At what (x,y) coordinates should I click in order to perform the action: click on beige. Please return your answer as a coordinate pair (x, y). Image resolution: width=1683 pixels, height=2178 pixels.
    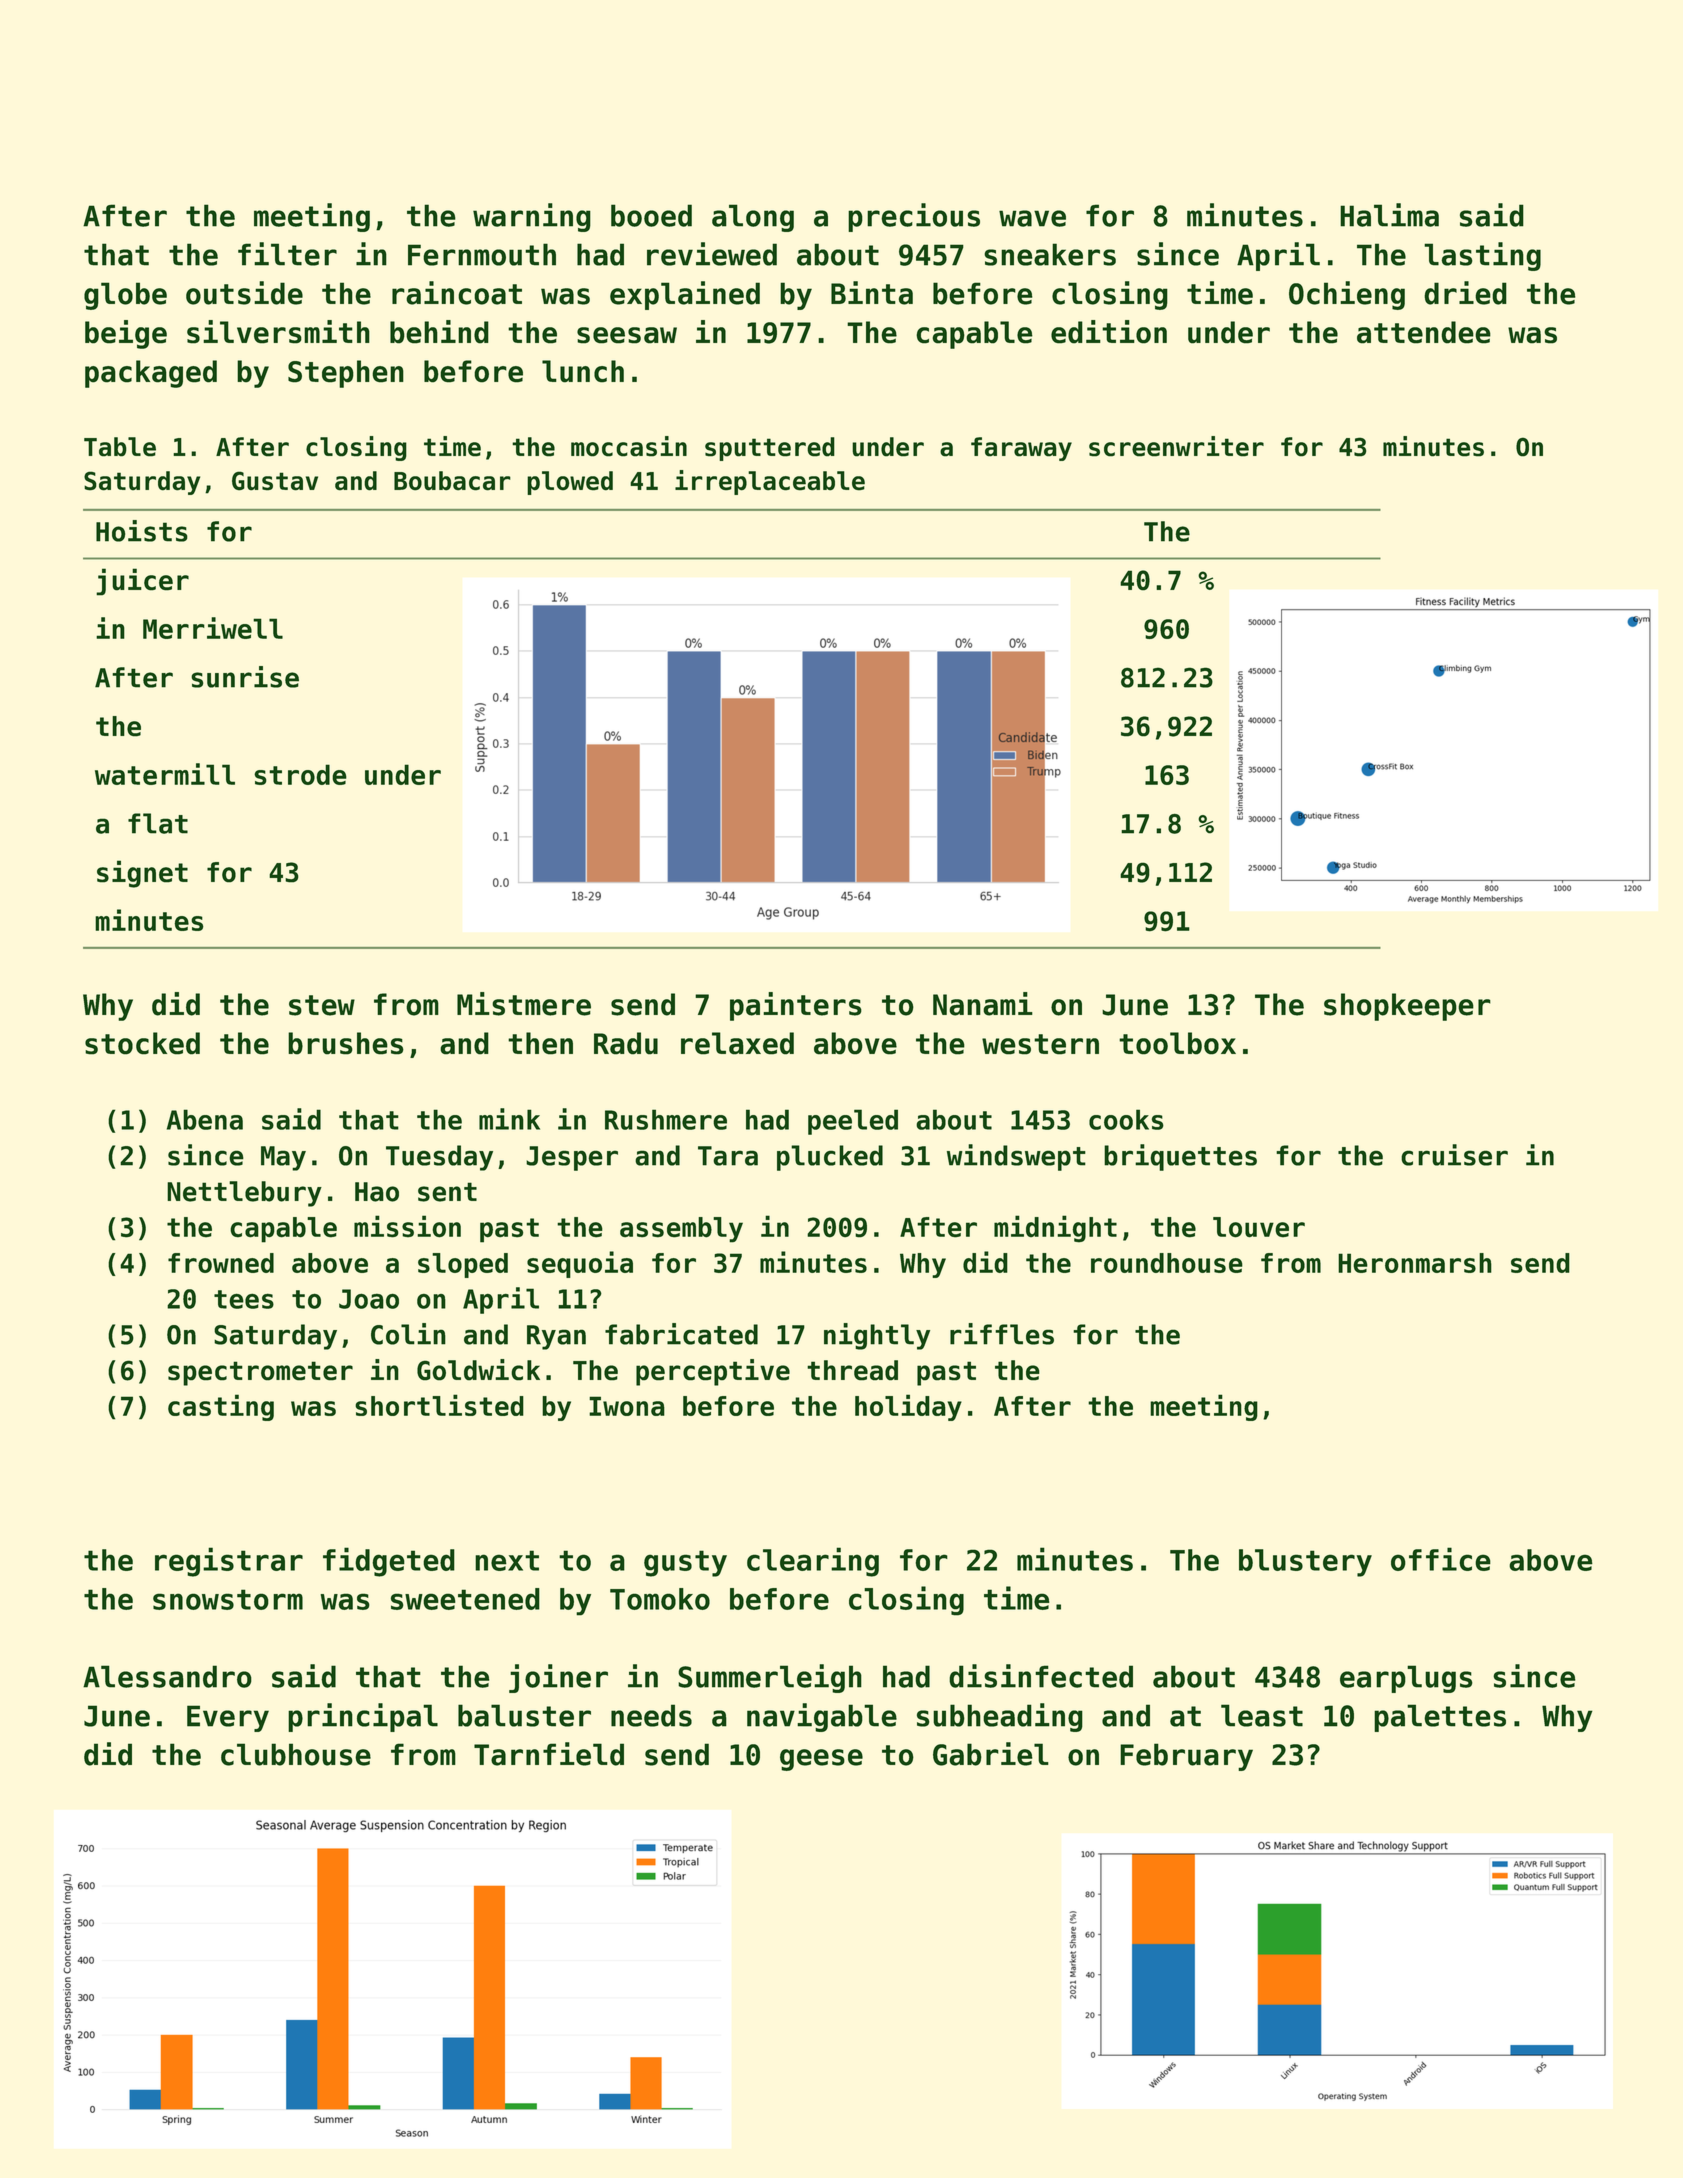
    Looking at the image, I should click on (126, 334).
